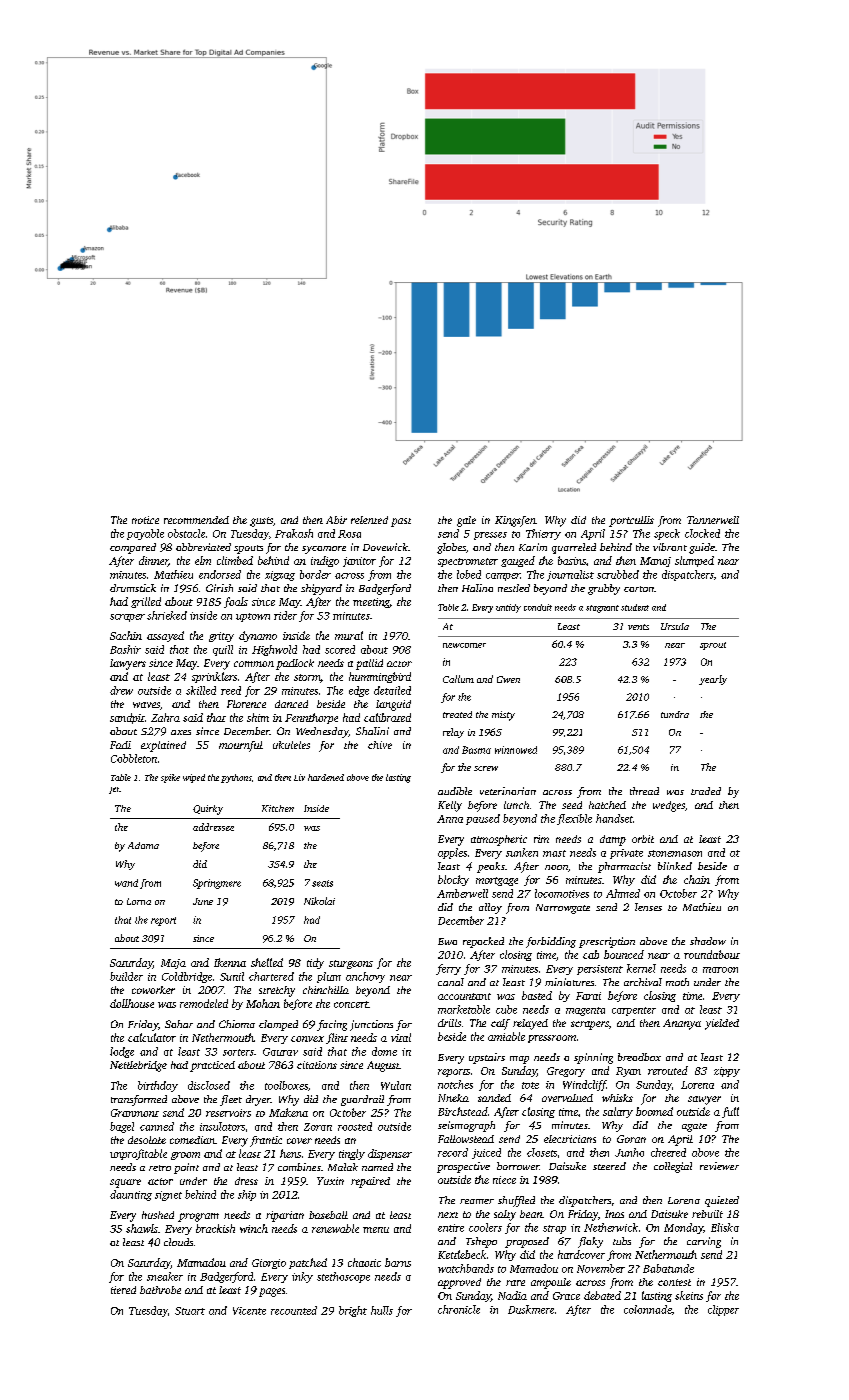  Describe the element at coordinates (668, 1268) in the page. I see `Babatunde` at that location.
